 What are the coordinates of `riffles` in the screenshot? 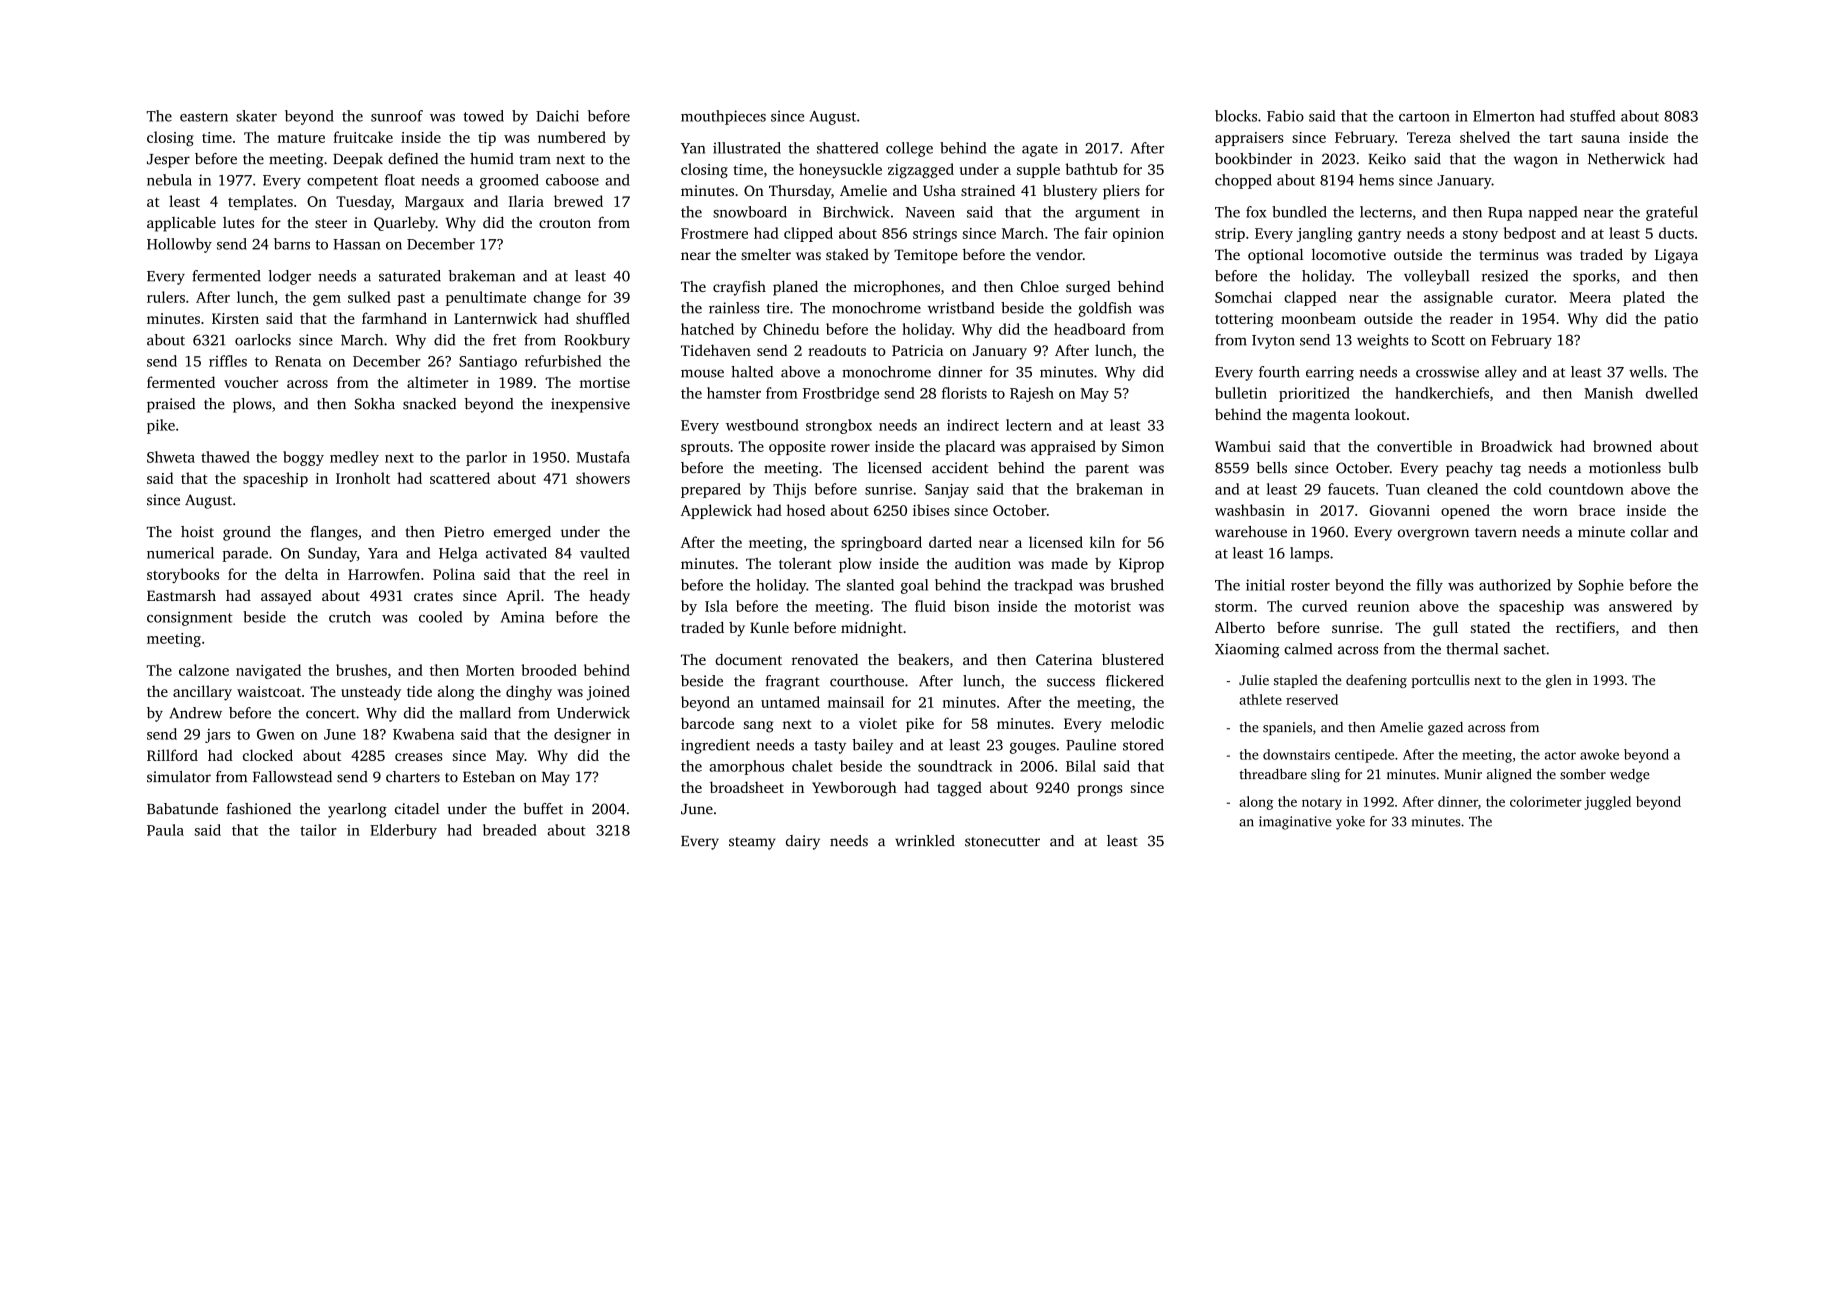 It's located at (228, 361).
